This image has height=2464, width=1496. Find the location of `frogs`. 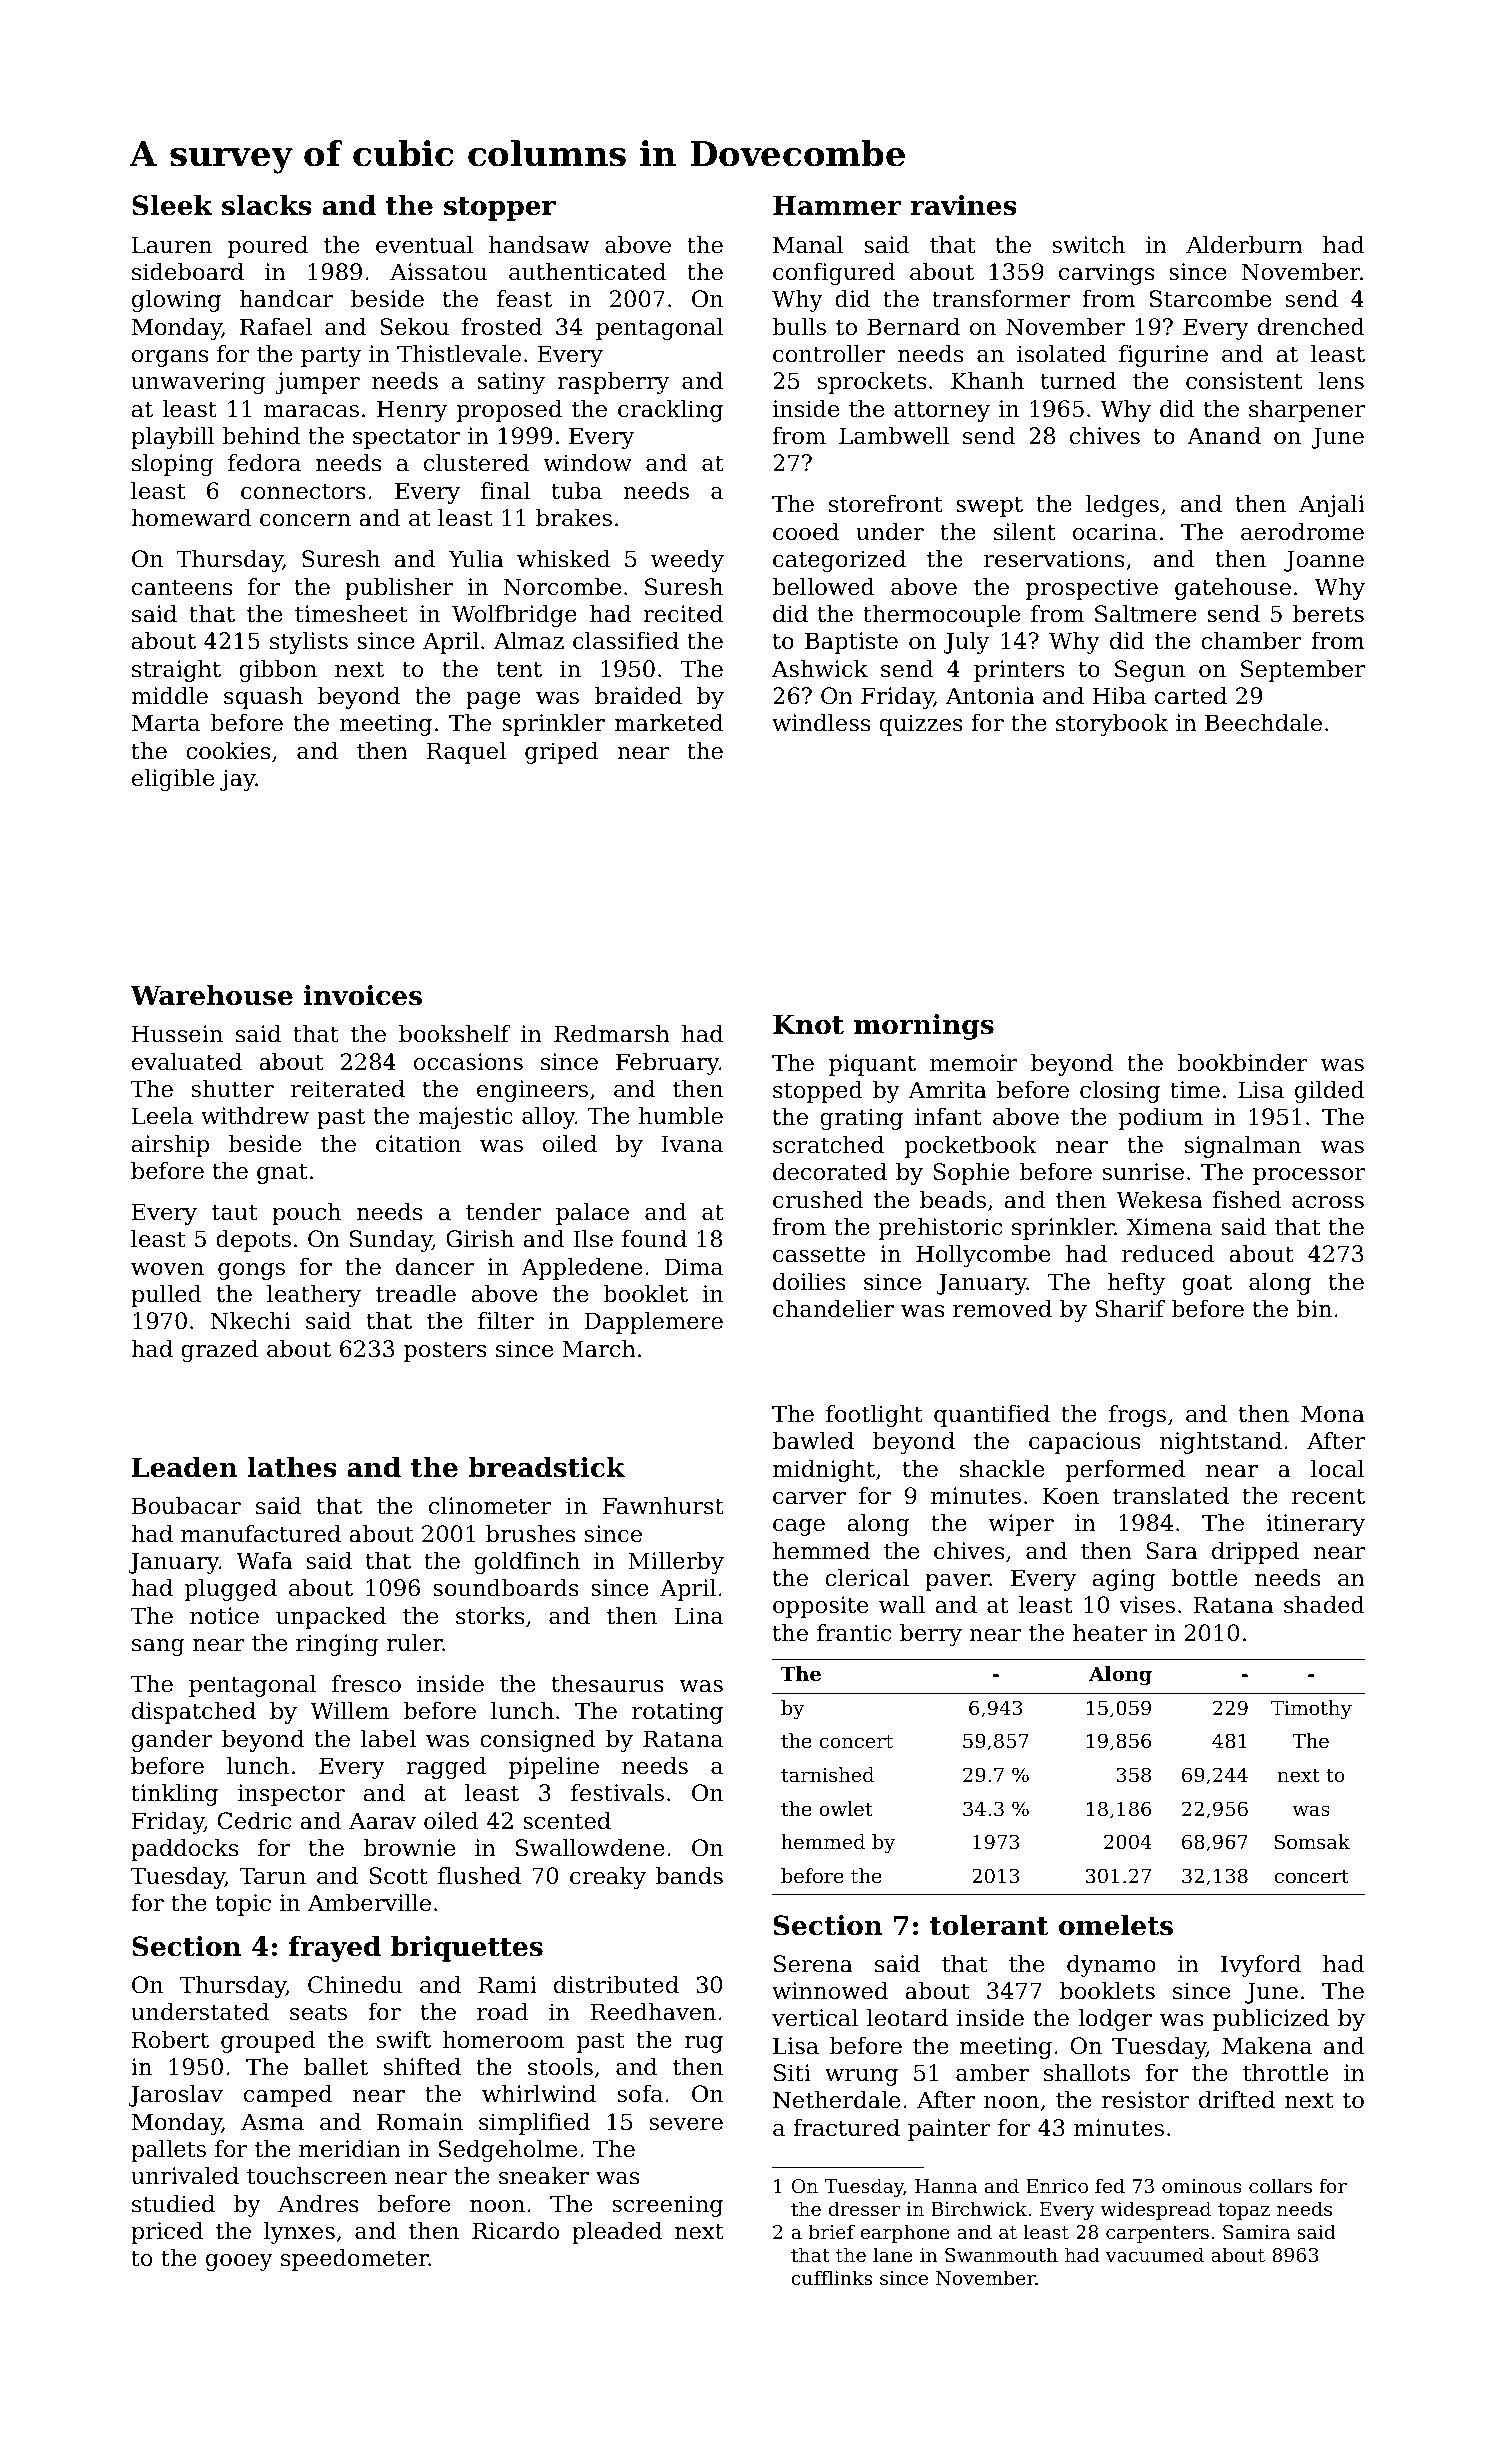

frogs is located at coordinates (1137, 1416).
